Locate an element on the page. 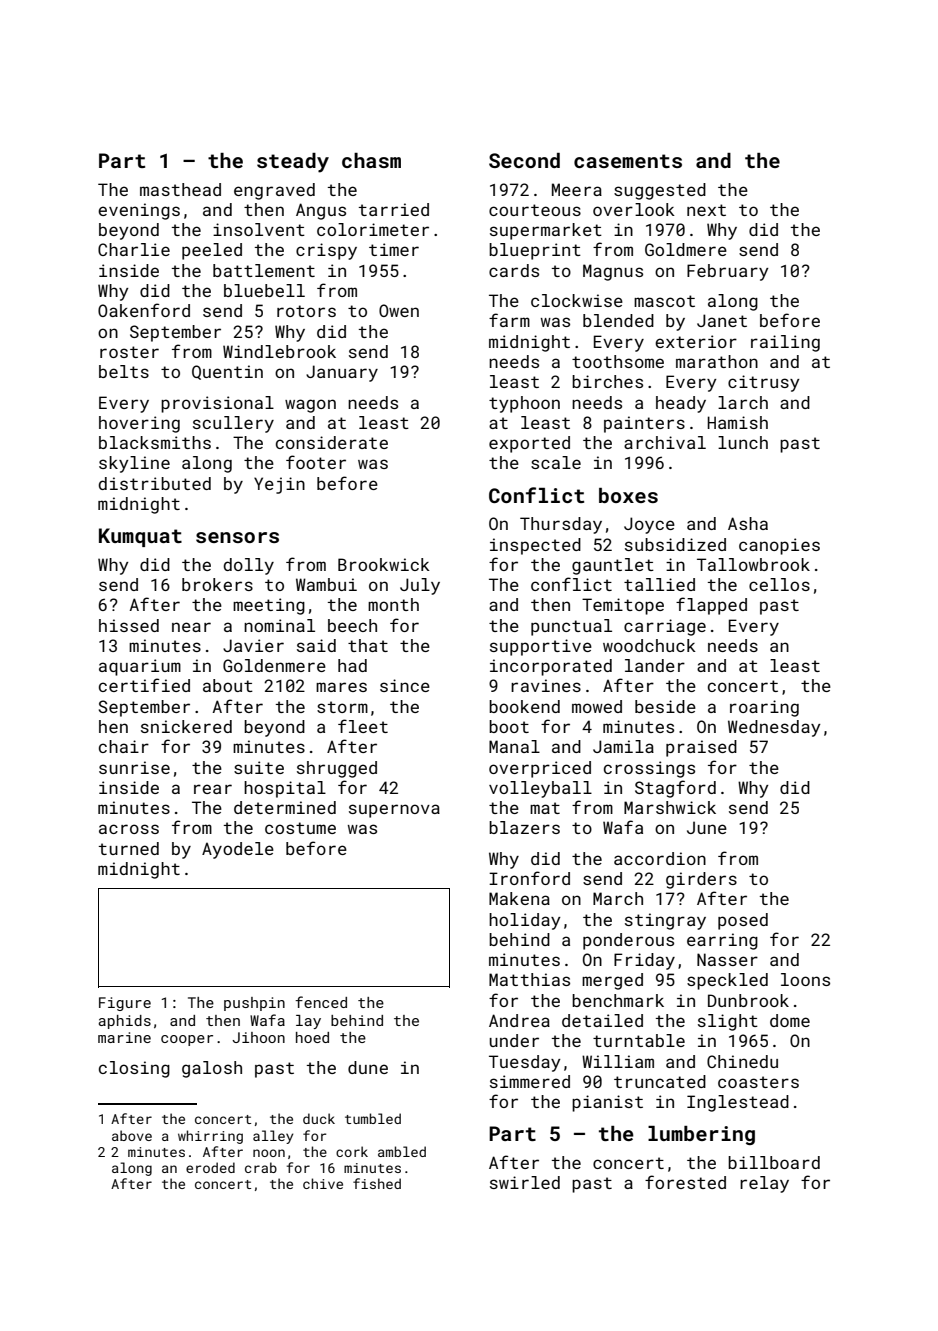 This page has height=1331, width=938. sunrise is located at coordinates (134, 767).
